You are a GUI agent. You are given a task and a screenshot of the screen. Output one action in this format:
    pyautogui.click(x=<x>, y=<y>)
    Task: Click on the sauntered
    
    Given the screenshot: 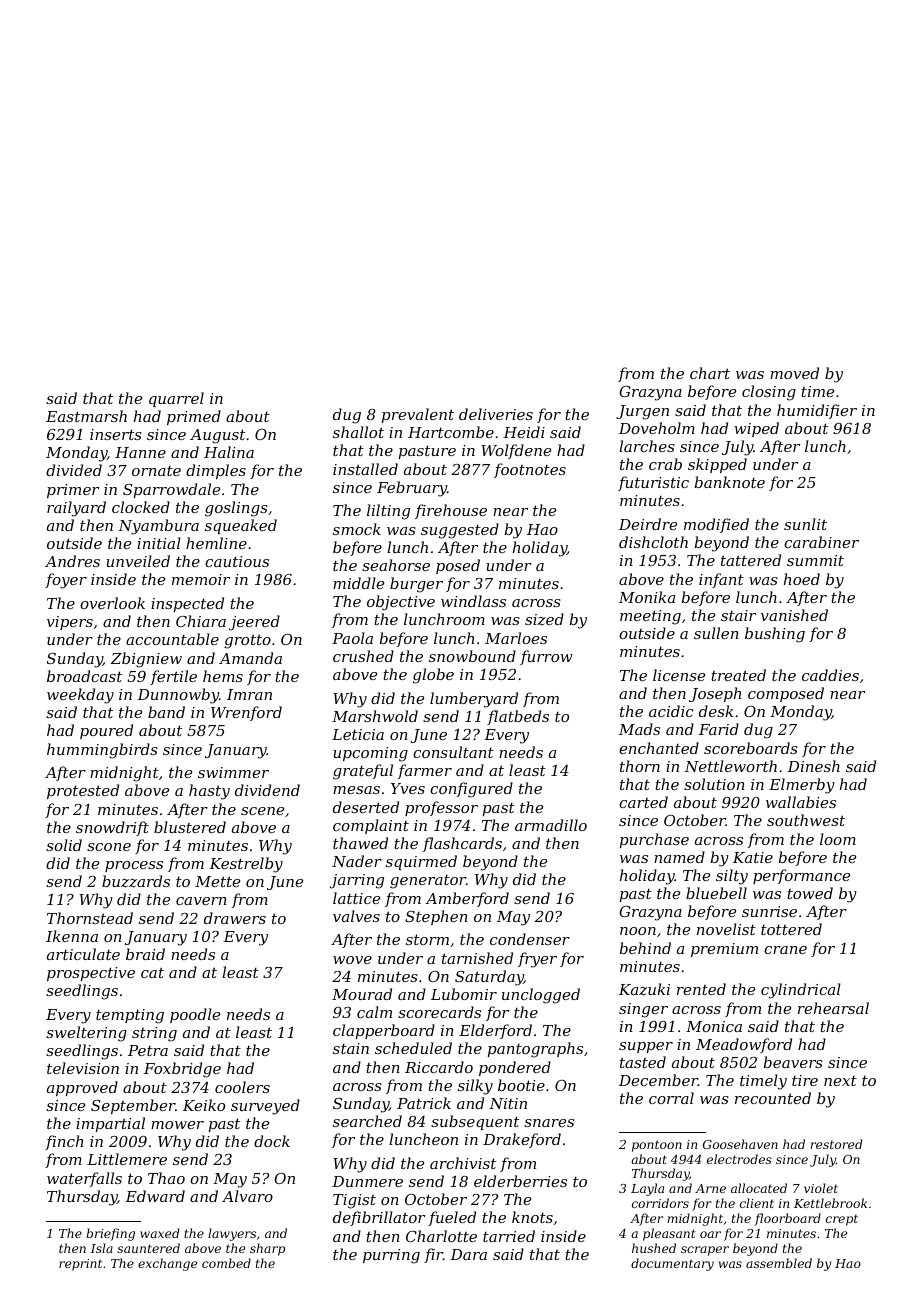 What is the action you would take?
    pyautogui.click(x=148, y=1248)
